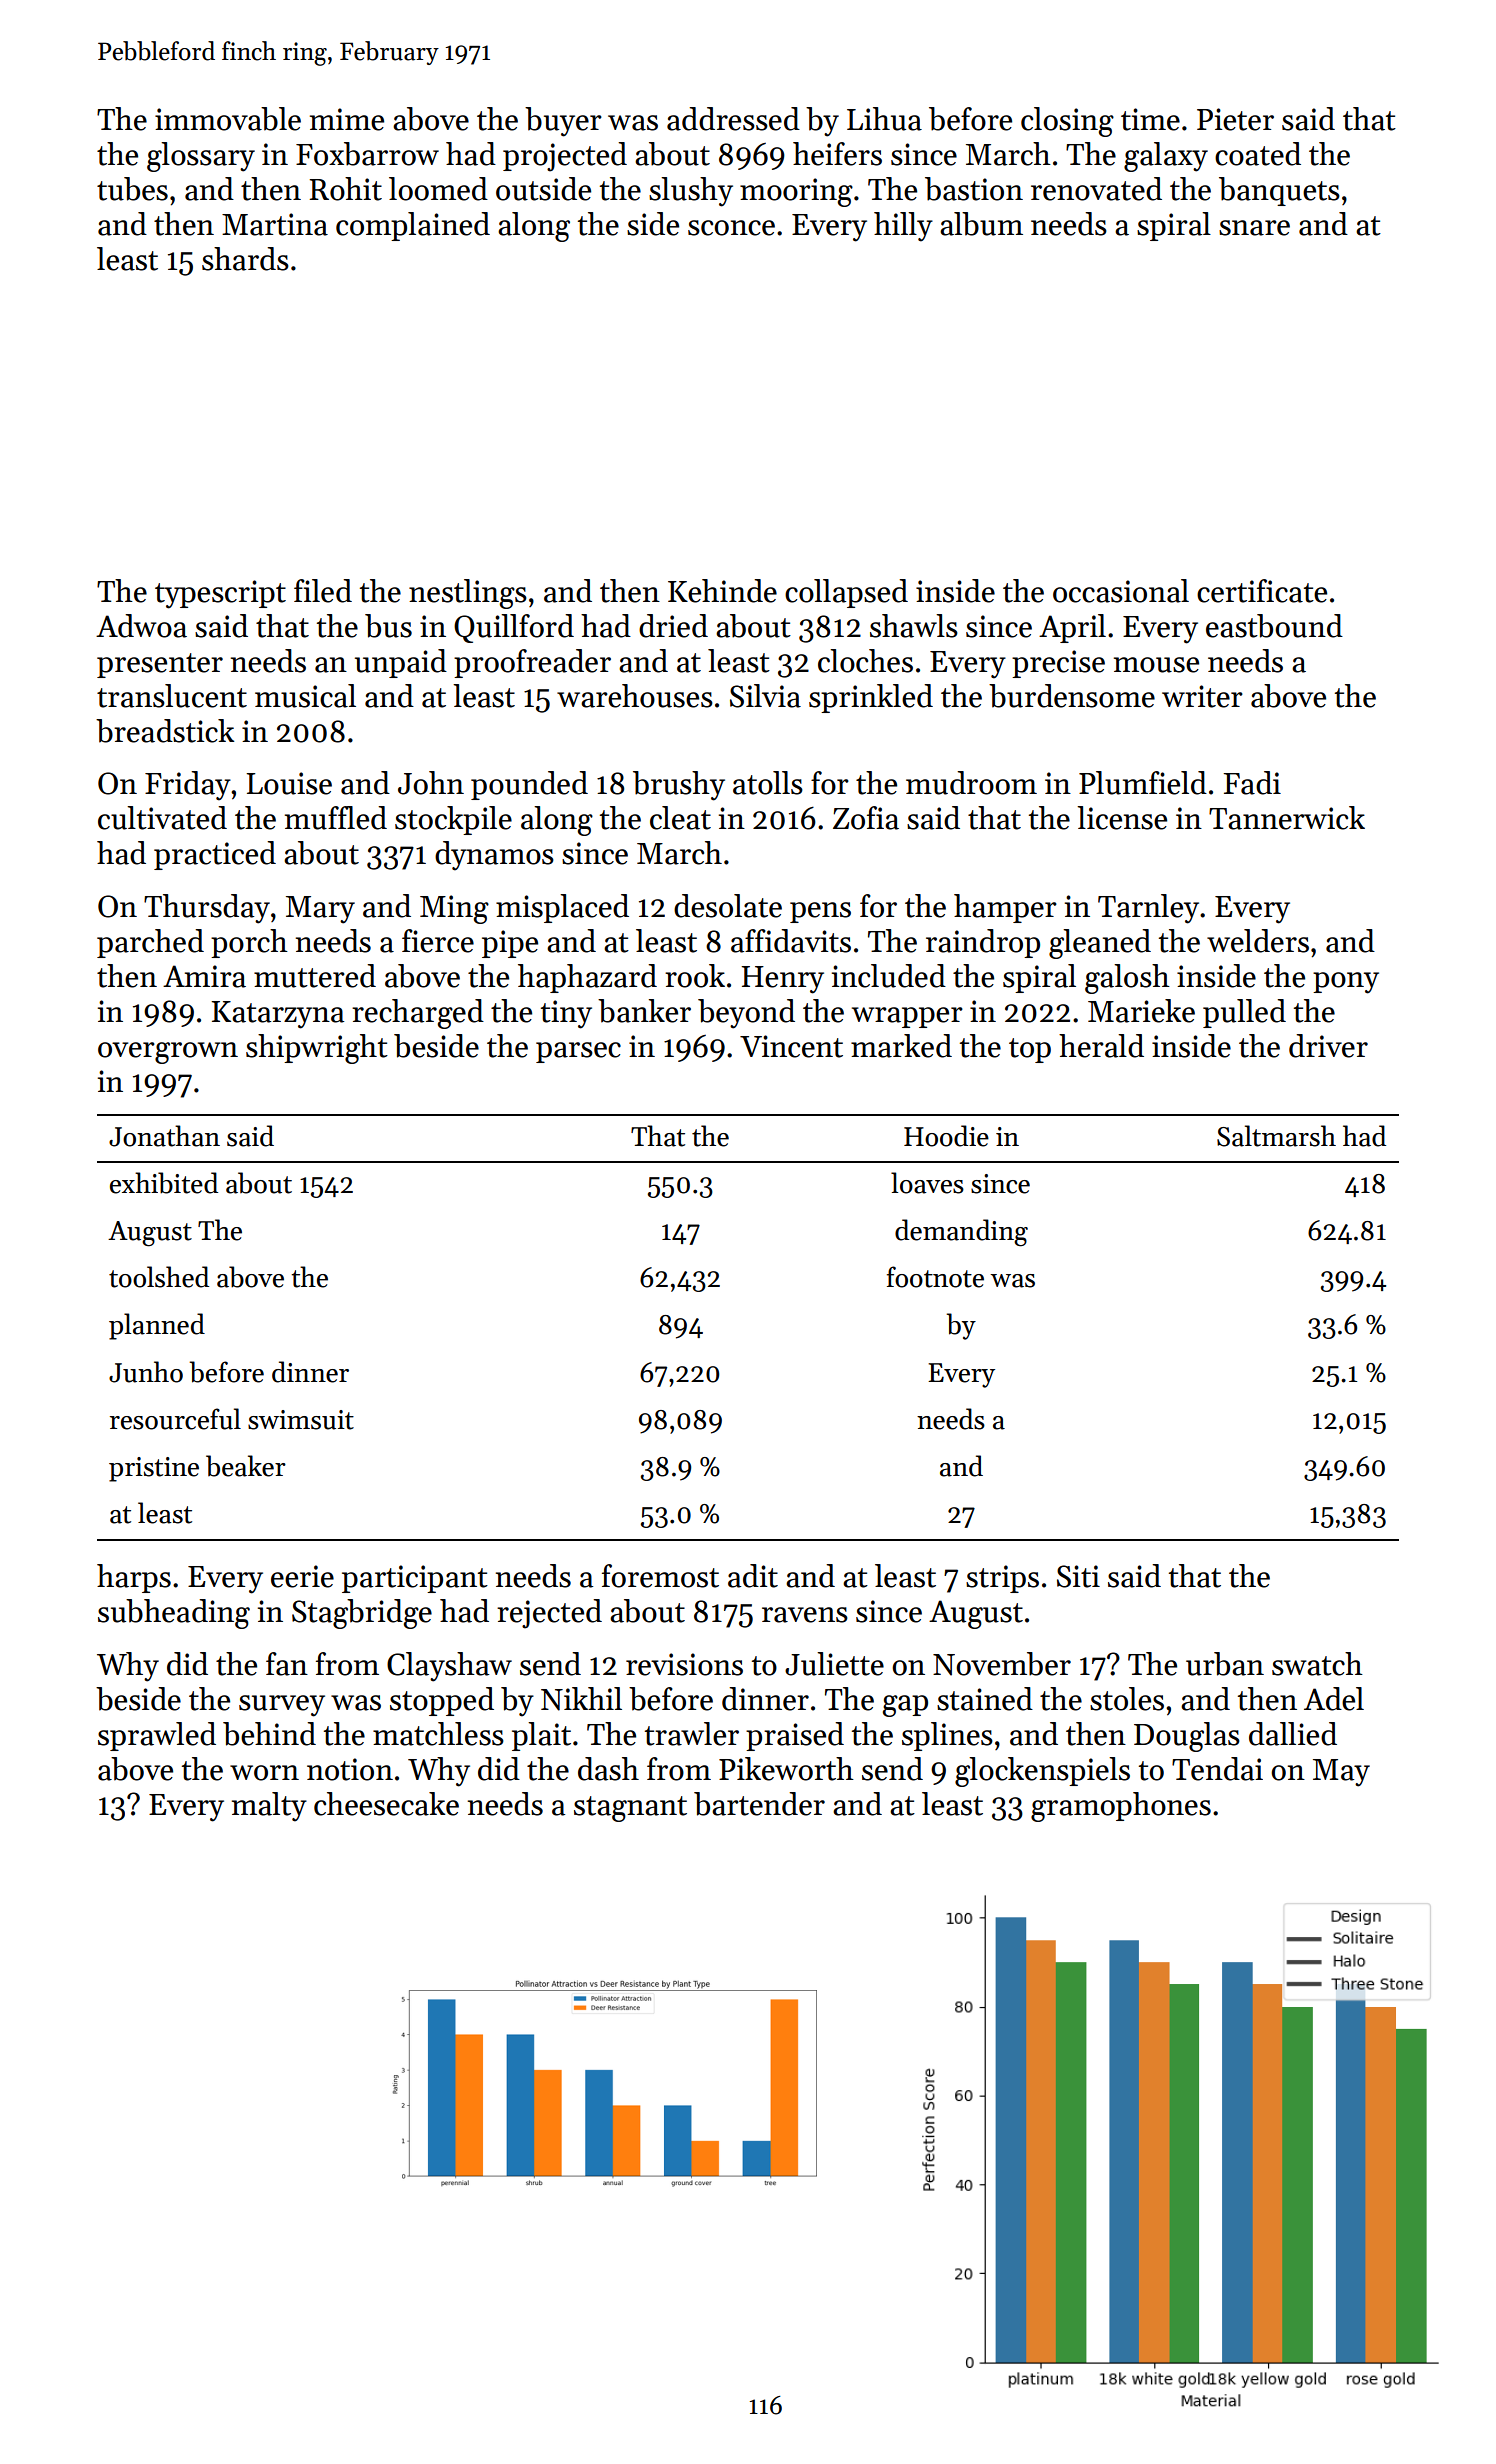 The height and width of the screenshot is (2464, 1496). I want to click on sprinkled, so click(871, 698).
